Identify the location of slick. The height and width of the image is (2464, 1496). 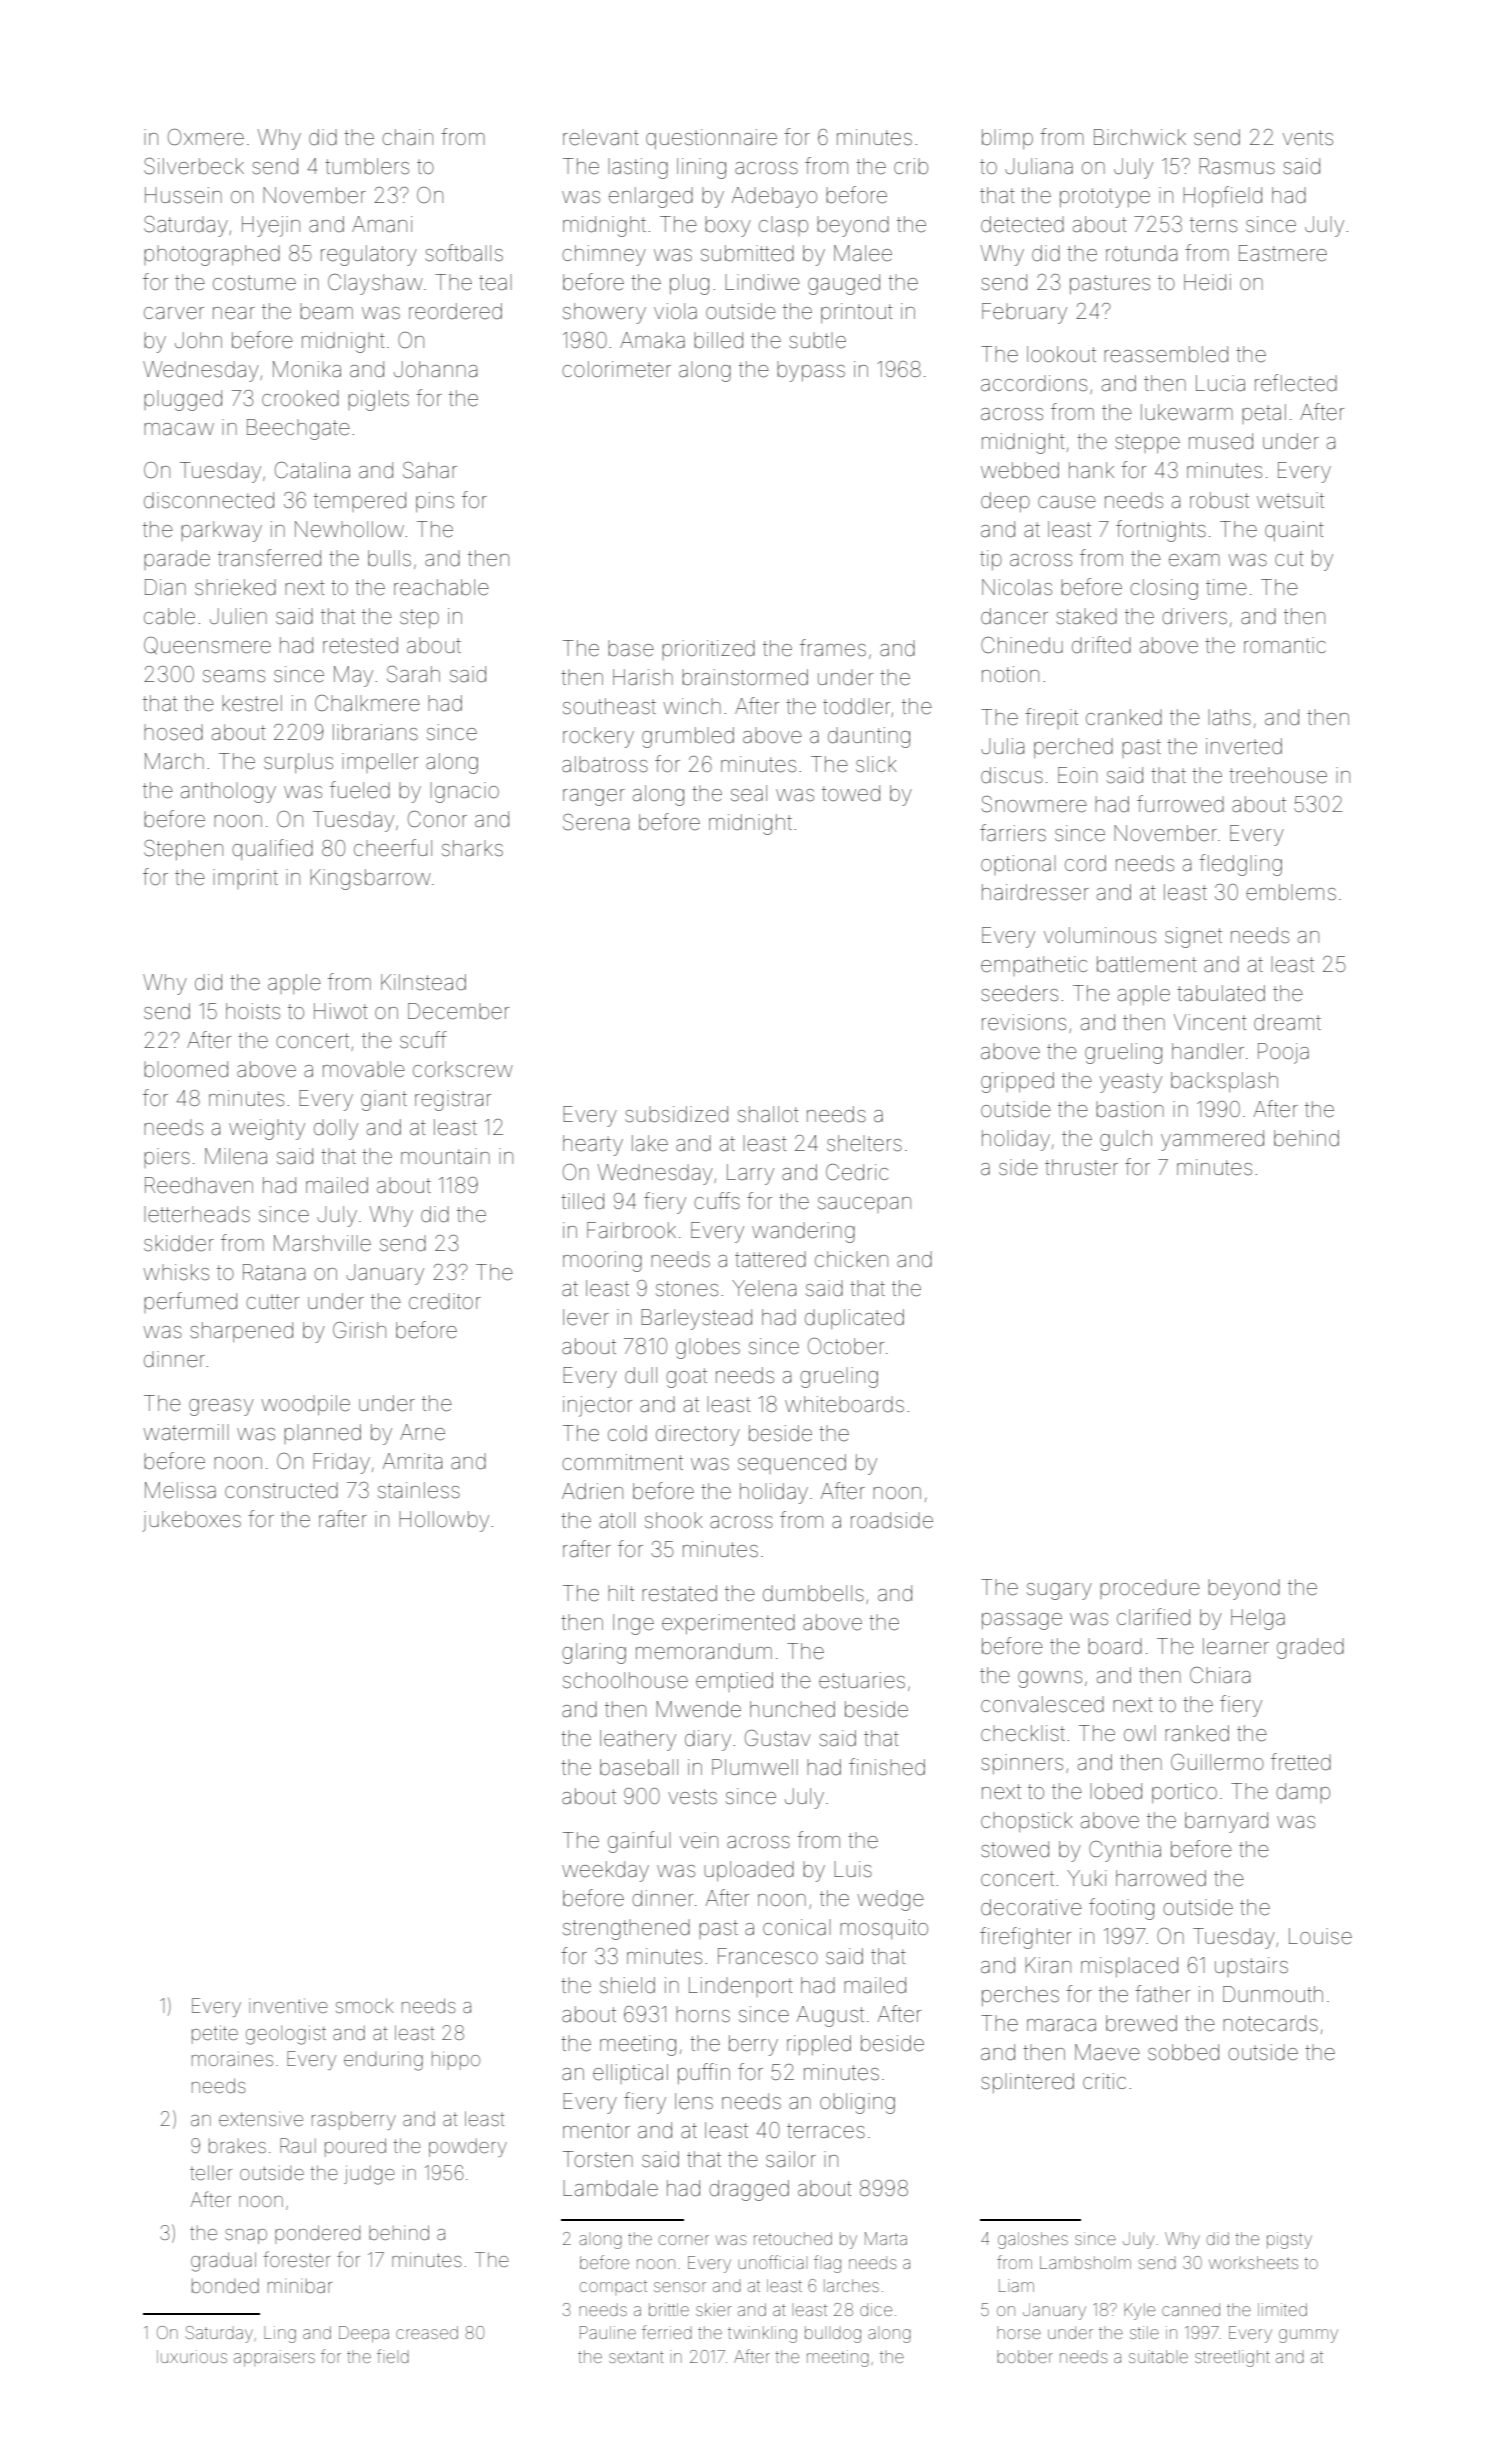
(876, 764).
